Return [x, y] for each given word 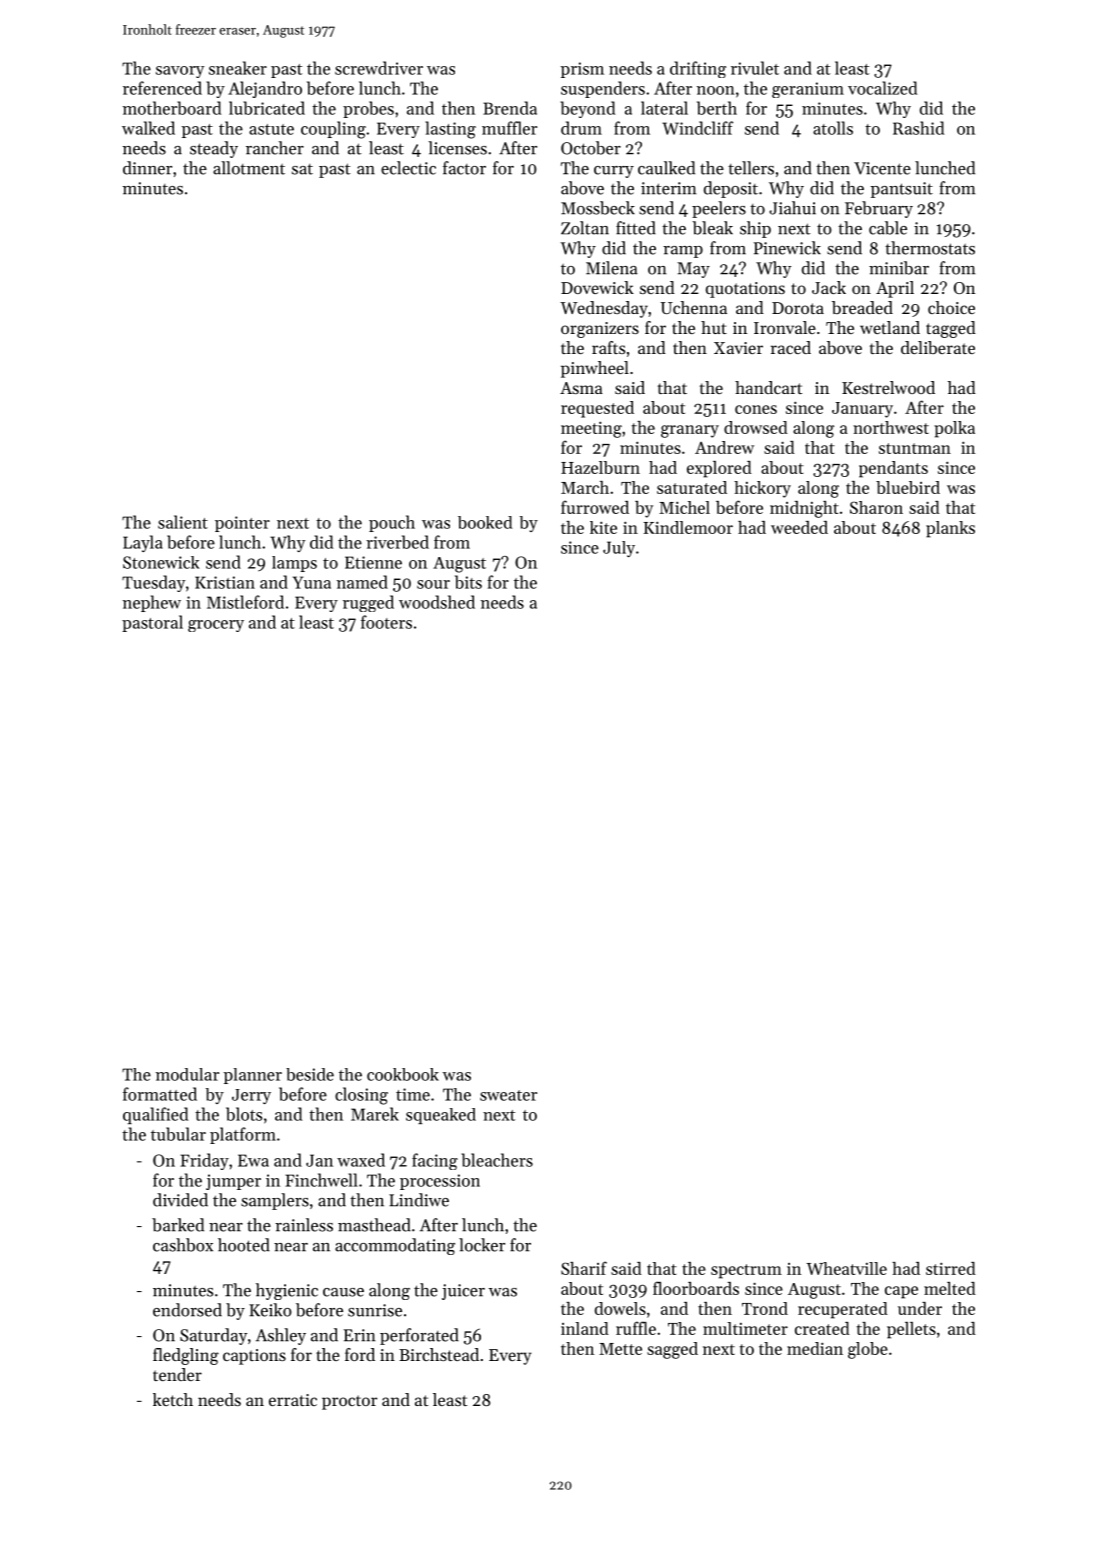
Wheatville [846, 1268]
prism [582, 70]
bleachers [497, 1160]
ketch [173, 1399]
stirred [951, 1268]
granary [690, 431]
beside [310, 1074]
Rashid [918, 128]
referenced [162, 88]
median [815, 1348]
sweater [508, 1095]
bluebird [908, 487]
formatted [160, 1094]
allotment [249, 168]
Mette [620, 1349]
